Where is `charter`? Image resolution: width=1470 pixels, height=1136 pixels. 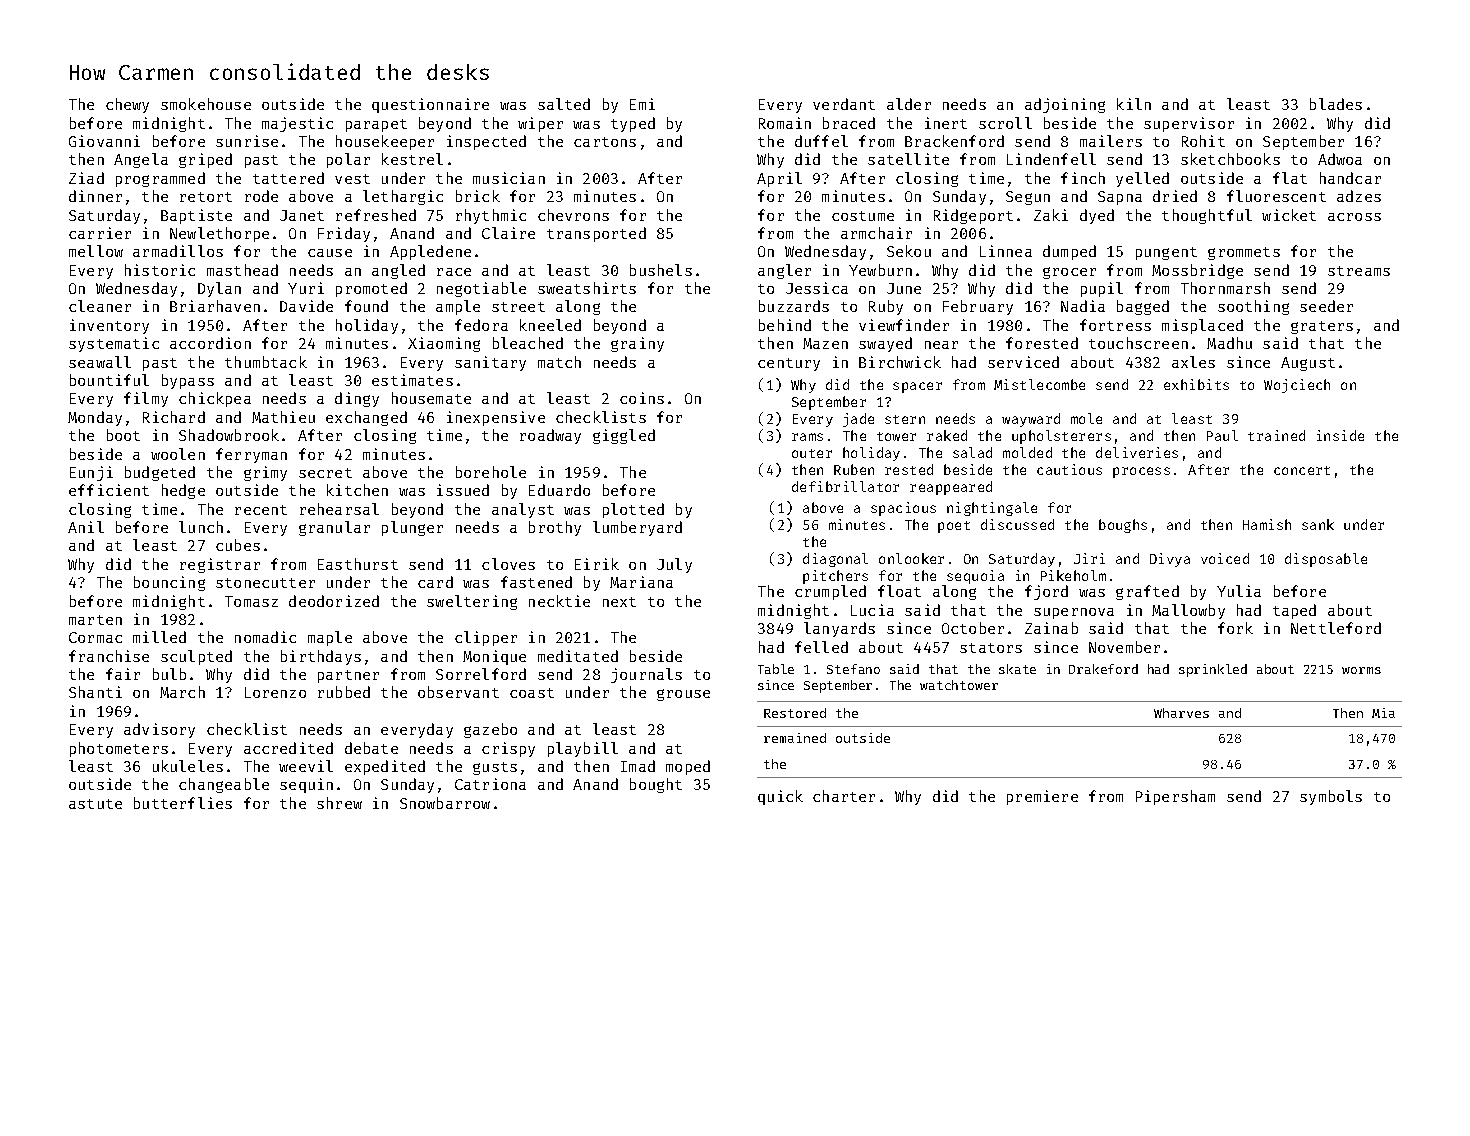
charter is located at coordinates (844, 796).
